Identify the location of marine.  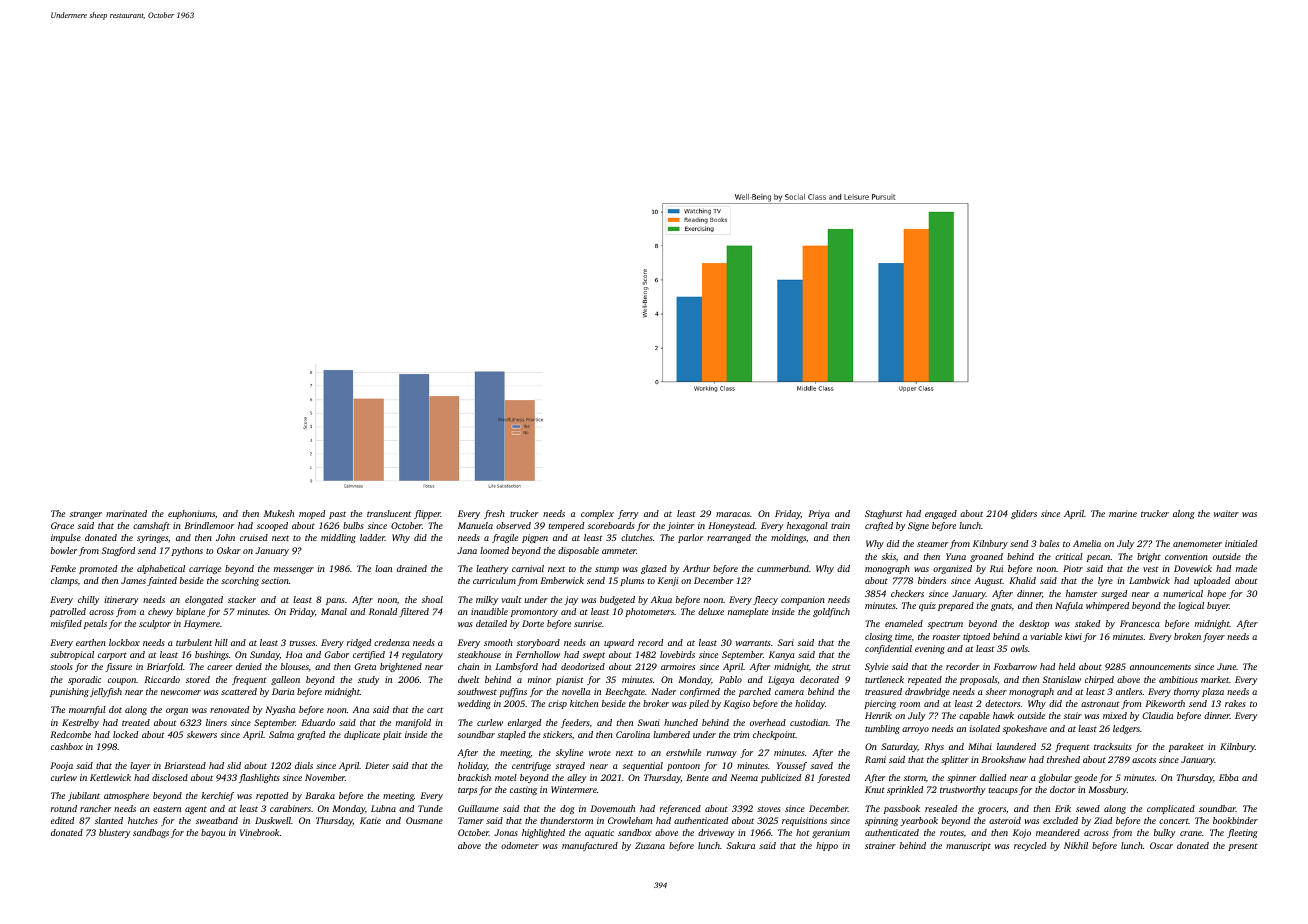
(1123, 513).
